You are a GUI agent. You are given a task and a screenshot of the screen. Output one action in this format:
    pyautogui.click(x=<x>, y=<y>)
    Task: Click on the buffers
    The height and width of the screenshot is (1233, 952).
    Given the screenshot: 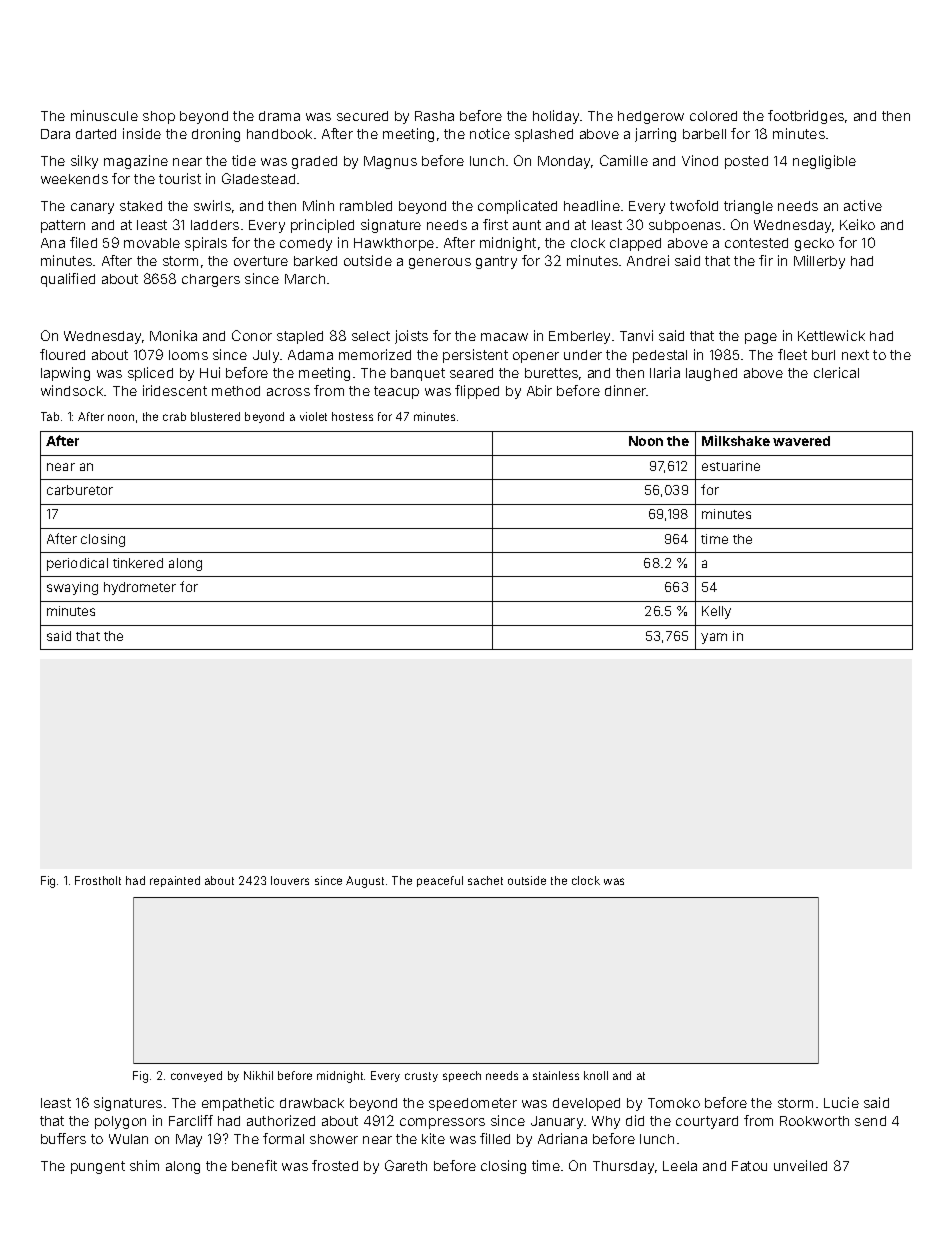 What is the action you would take?
    pyautogui.click(x=63, y=1138)
